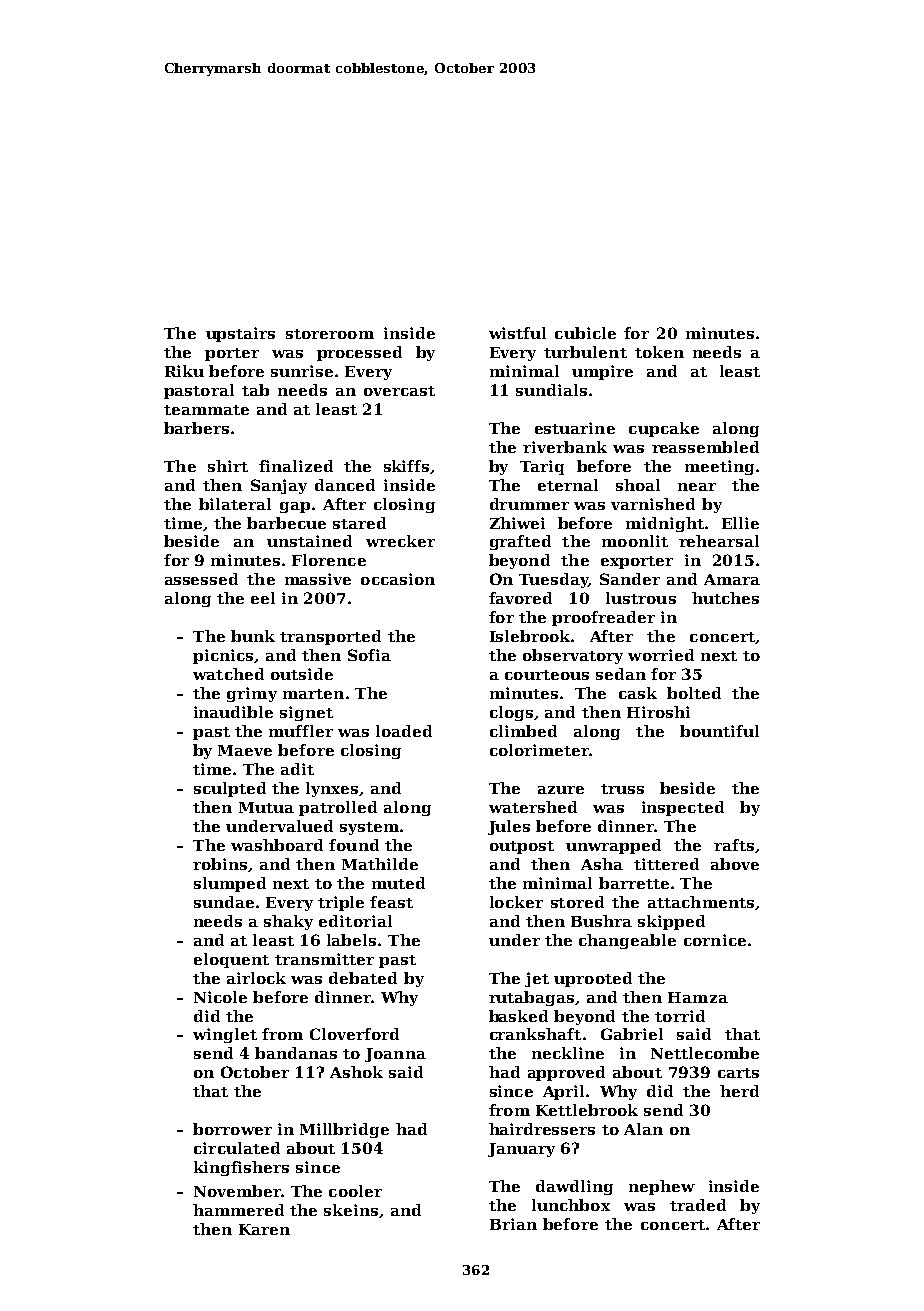  What do you see at coordinates (220, 997) in the screenshot?
I see `Nicole` at bounding box center [220, 997].
